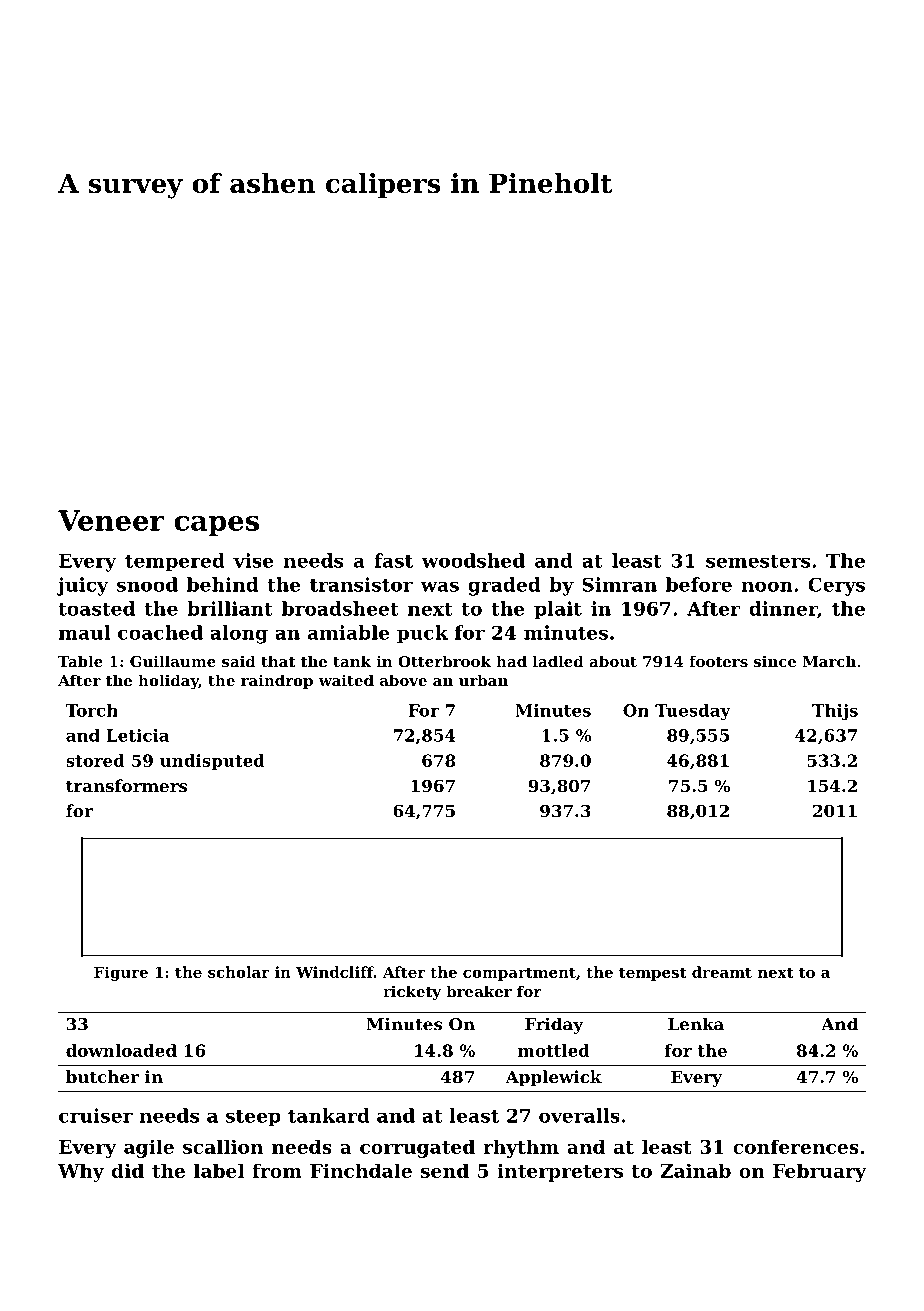 Image resolution: width=924 pixels, height=1311 pixels. What do you see at coordinates (483, 680) in the screenshot?
I see `urban` at bounding box center [483, 680].
